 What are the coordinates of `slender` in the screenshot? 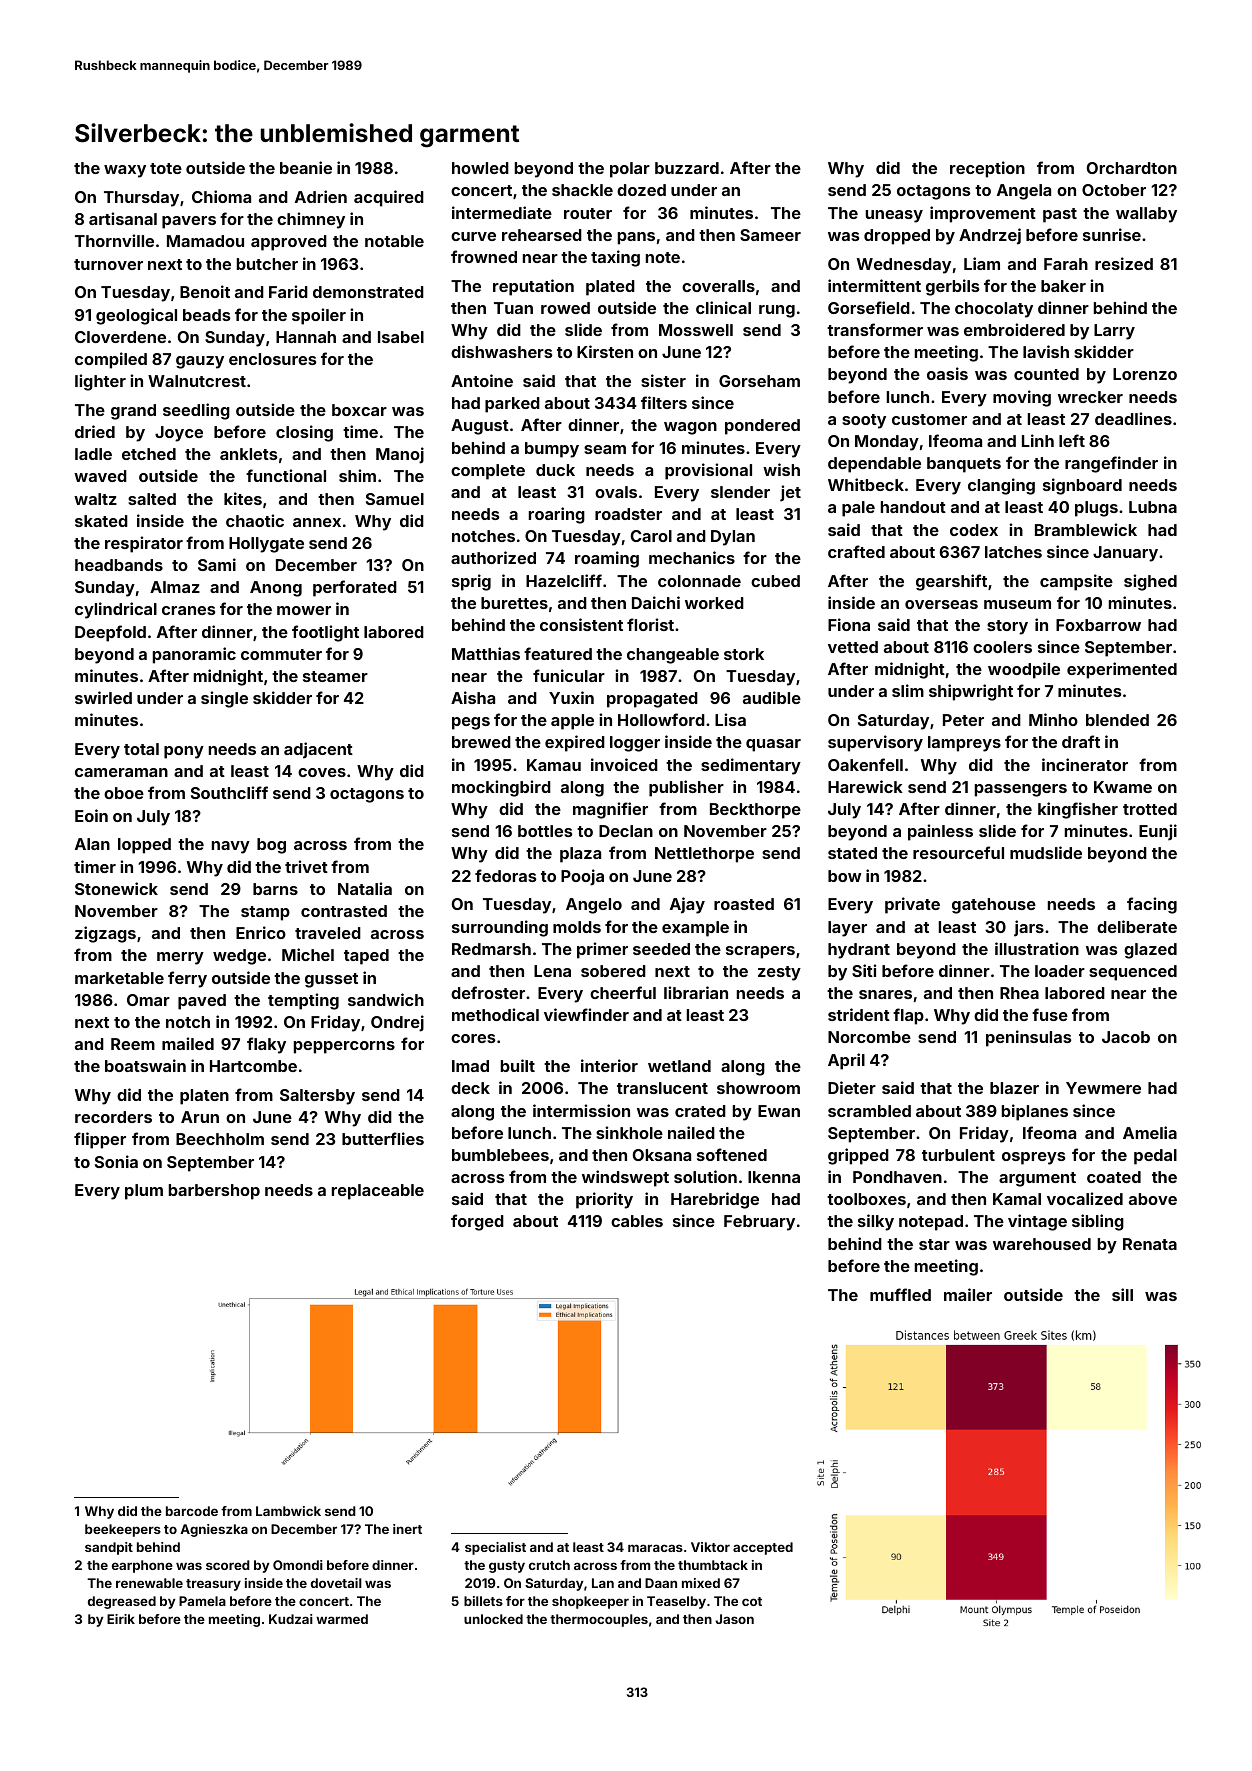 It's located at (740, 492).
